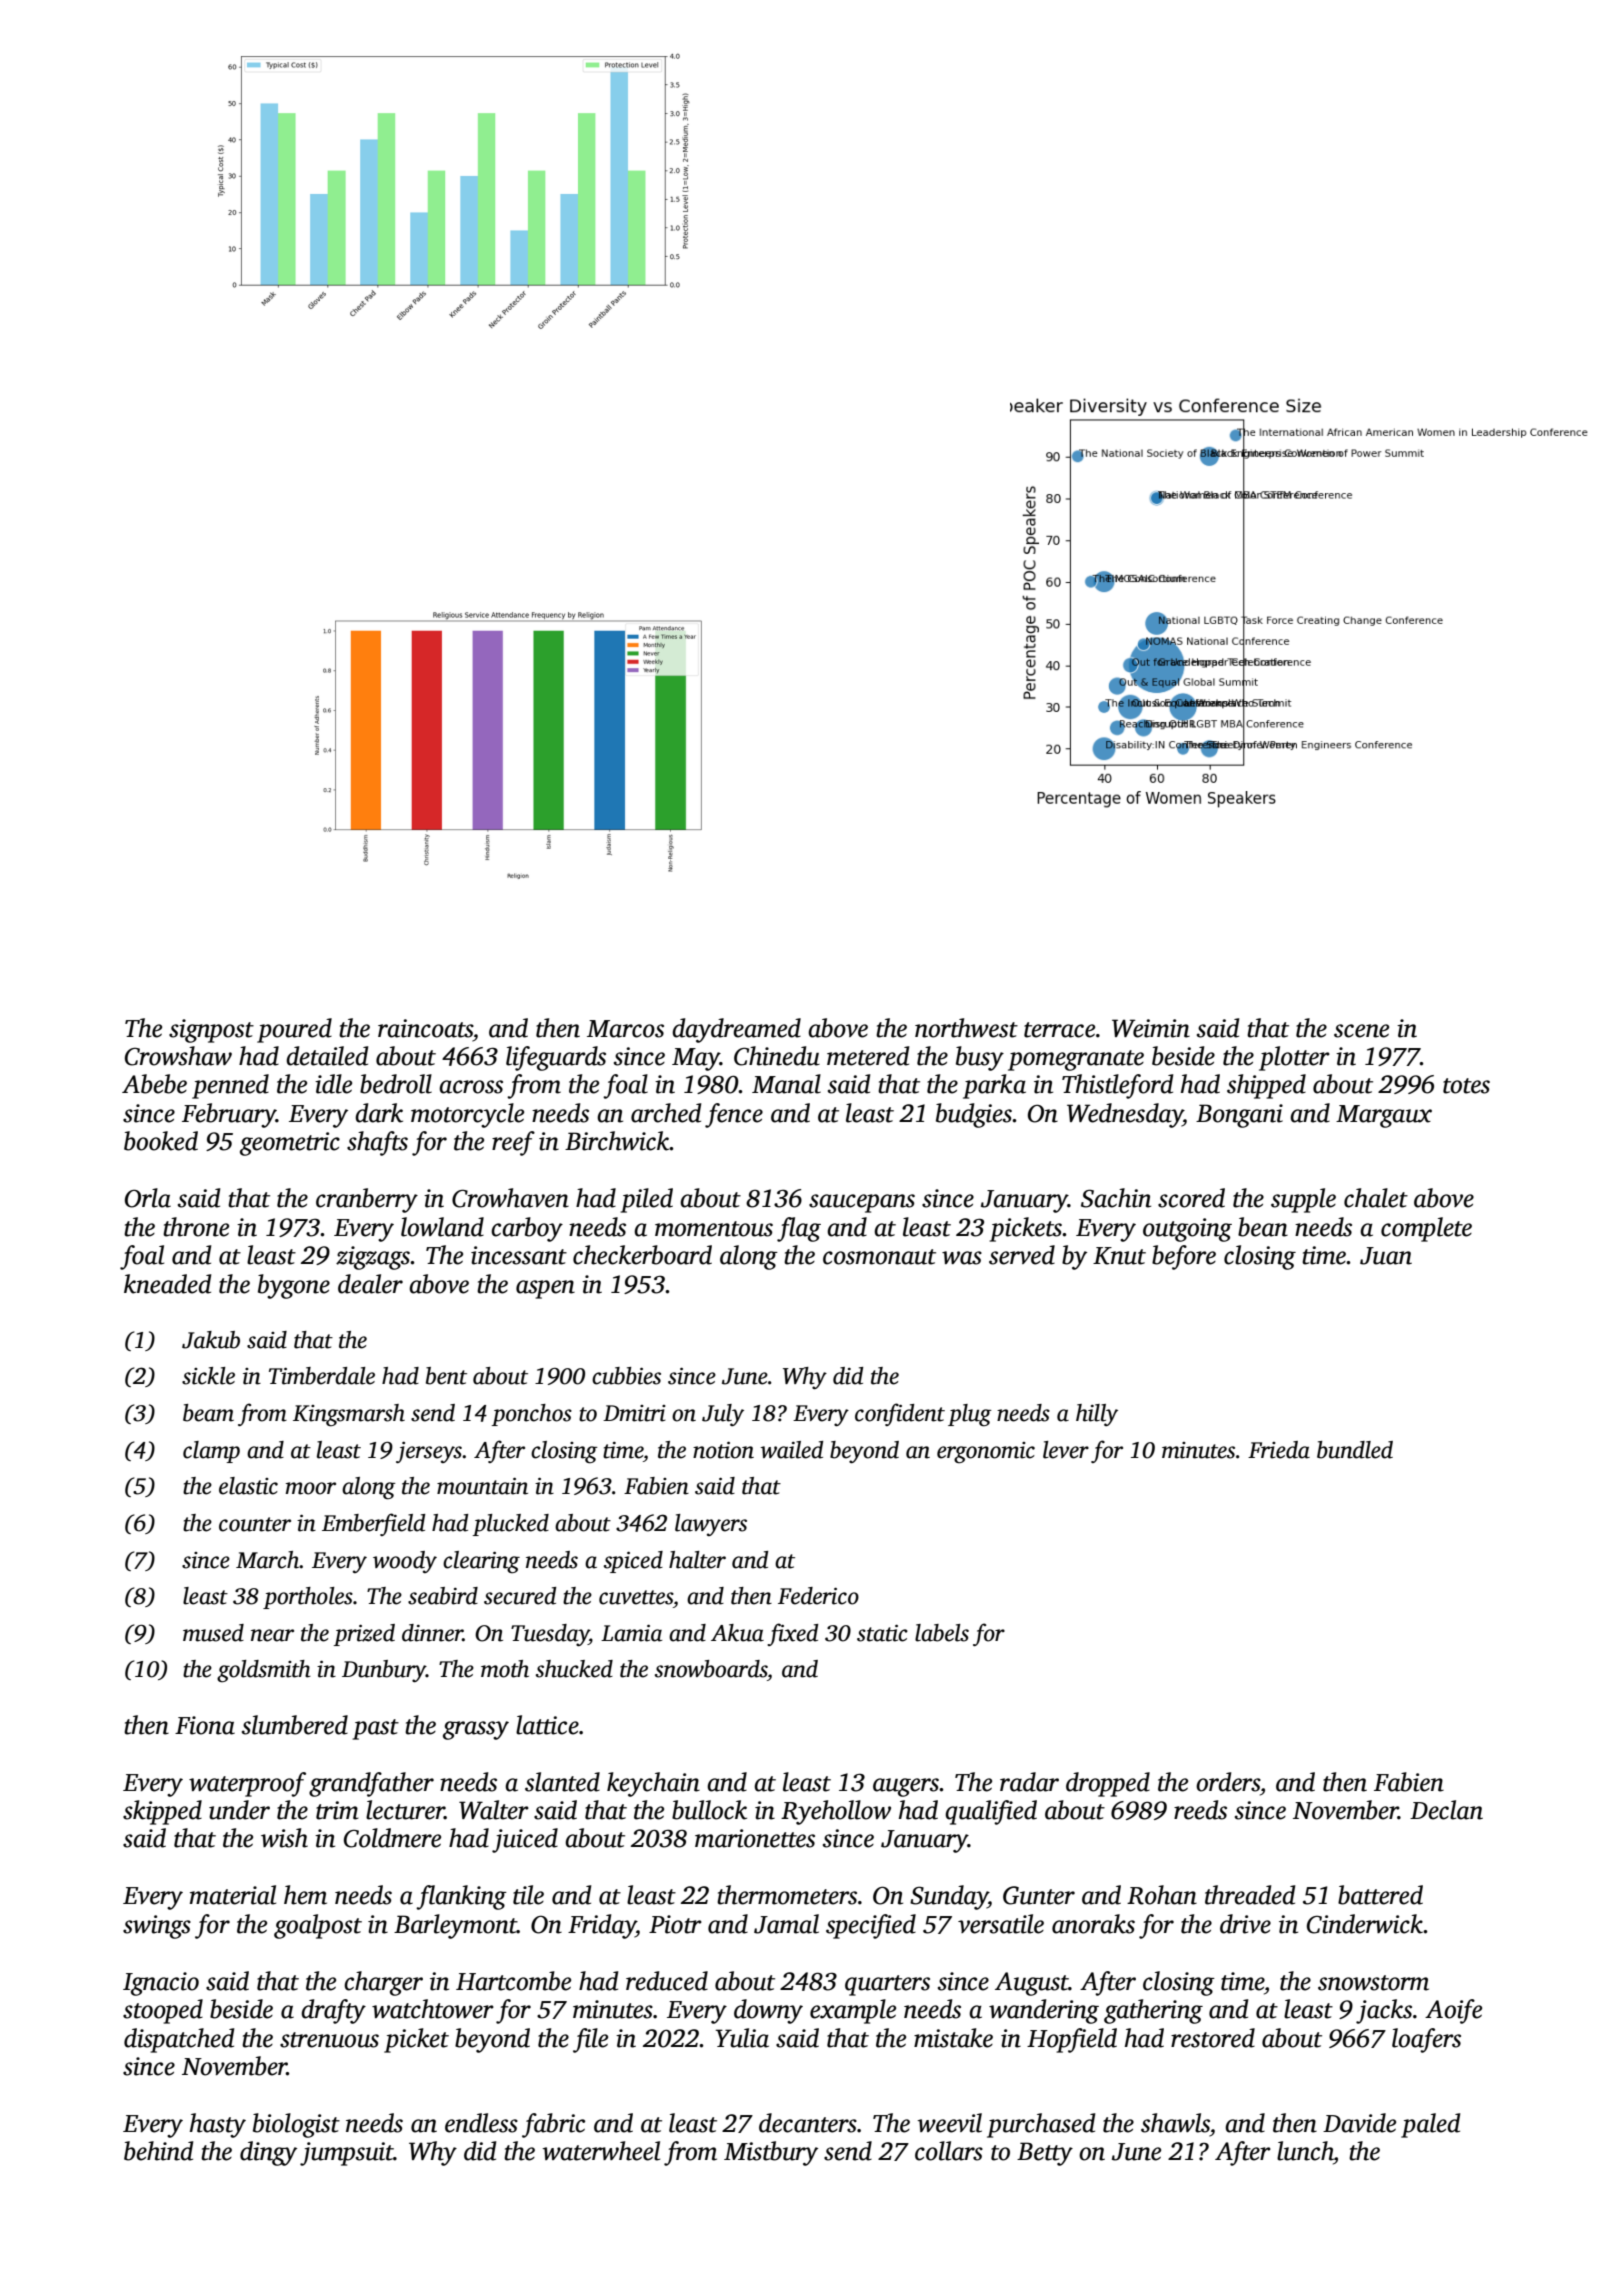 This document has height=2292, width=1620. What do you see at coordinates (1373, 1983) in the document?
I see `snowstorm` at bounding box center [1373, 1983].
